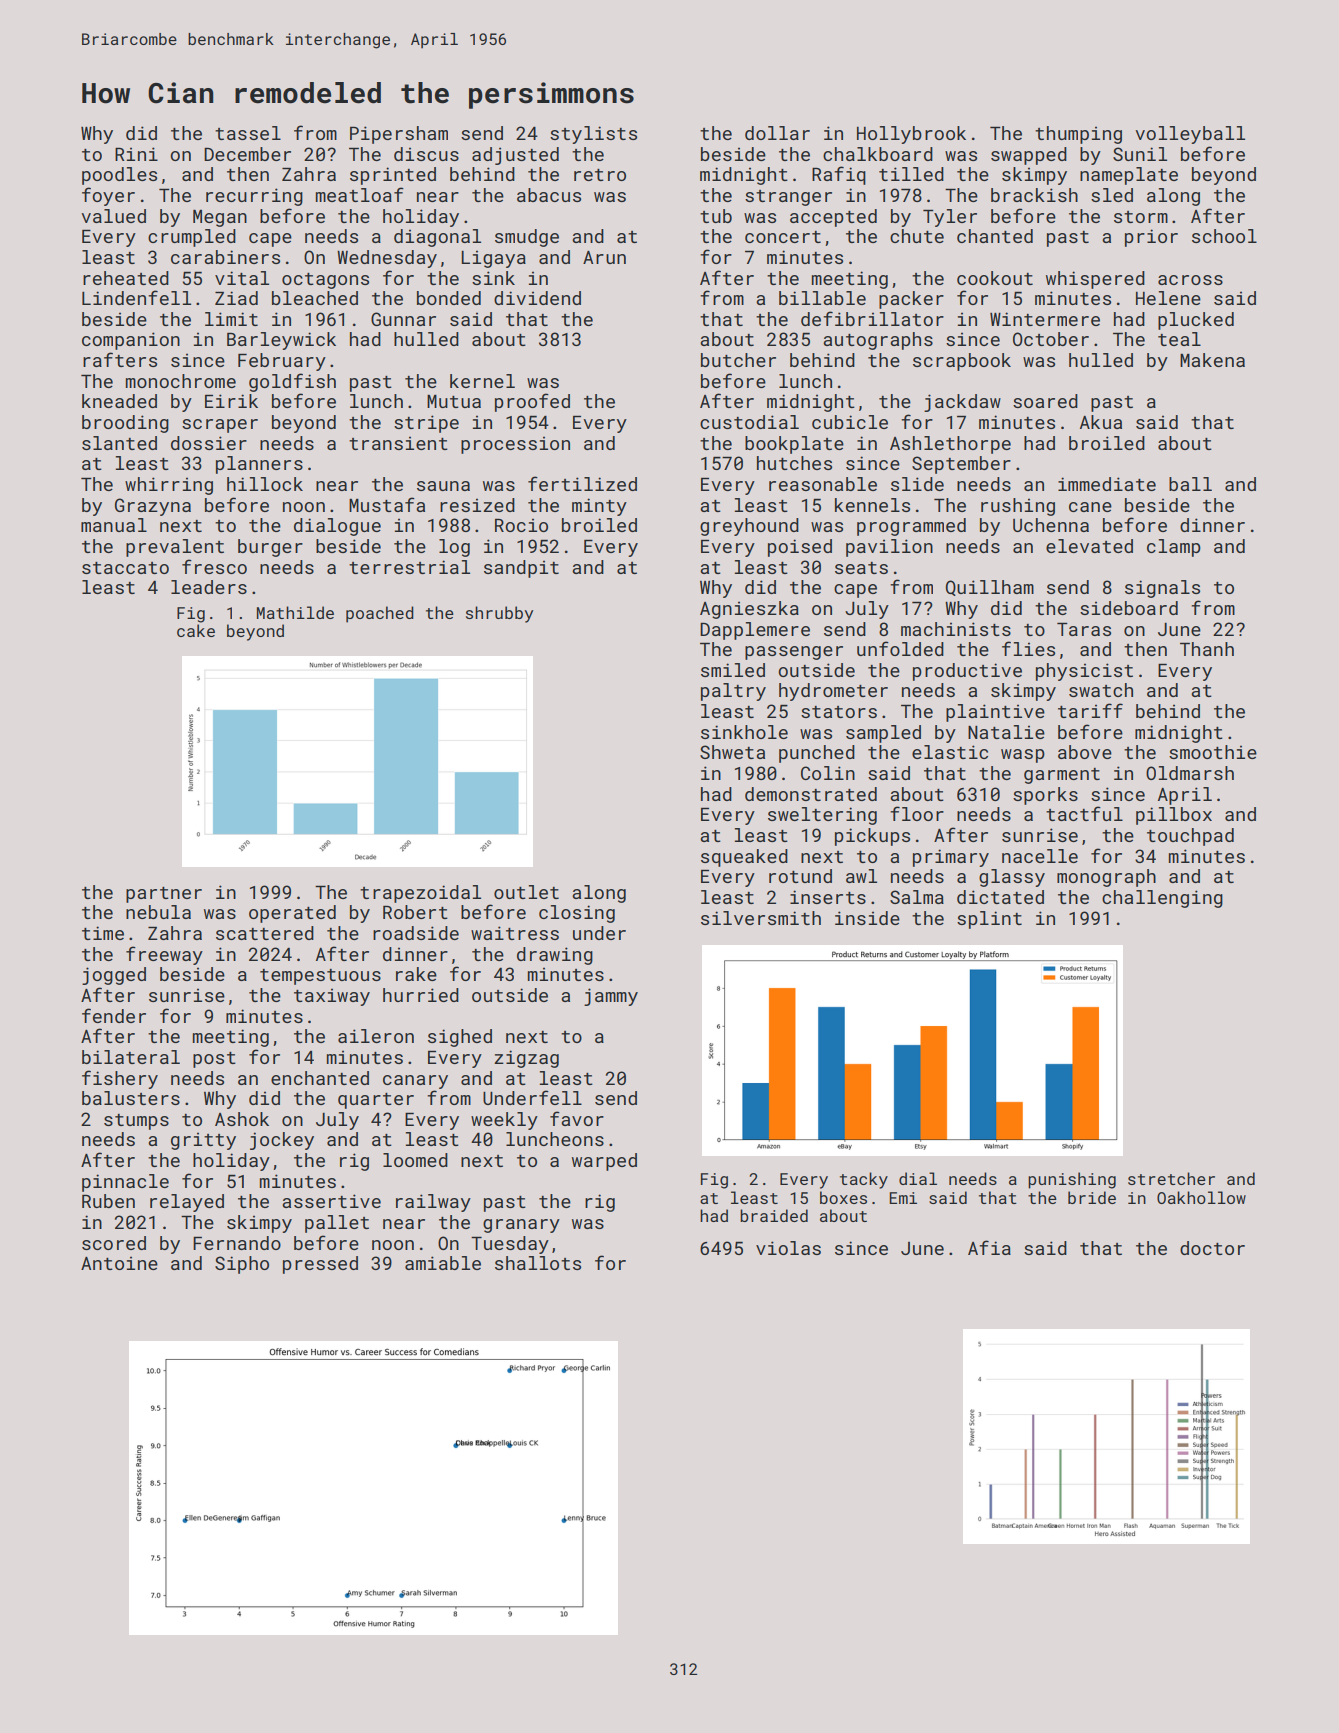 The height and width of the screenshot is (1733, 1339). Describe the element at coordinates (399, 135) in the screenshot. I see `Pipersham` at that location.
